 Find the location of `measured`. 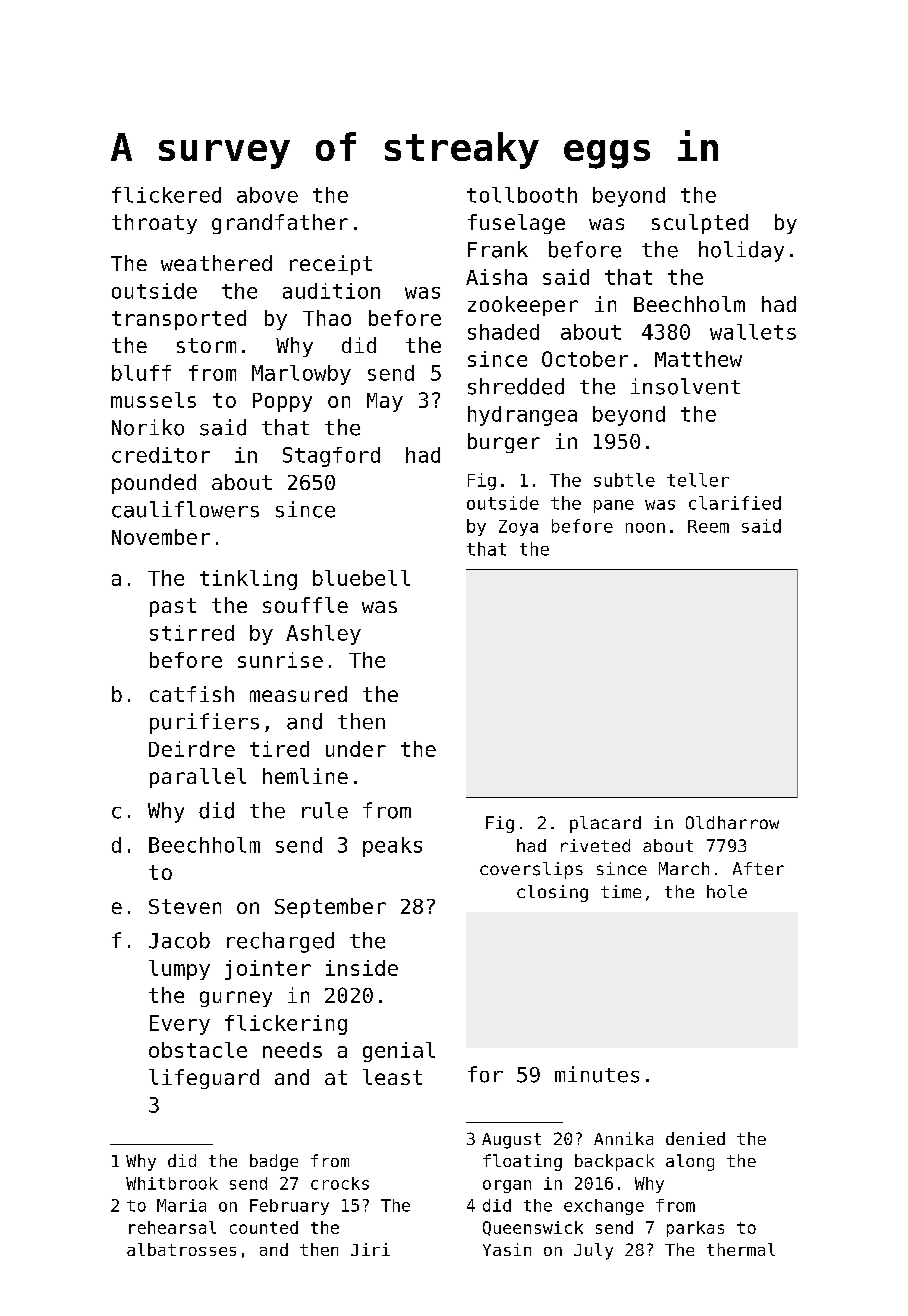

measured is located at coordinates (298, 694).
